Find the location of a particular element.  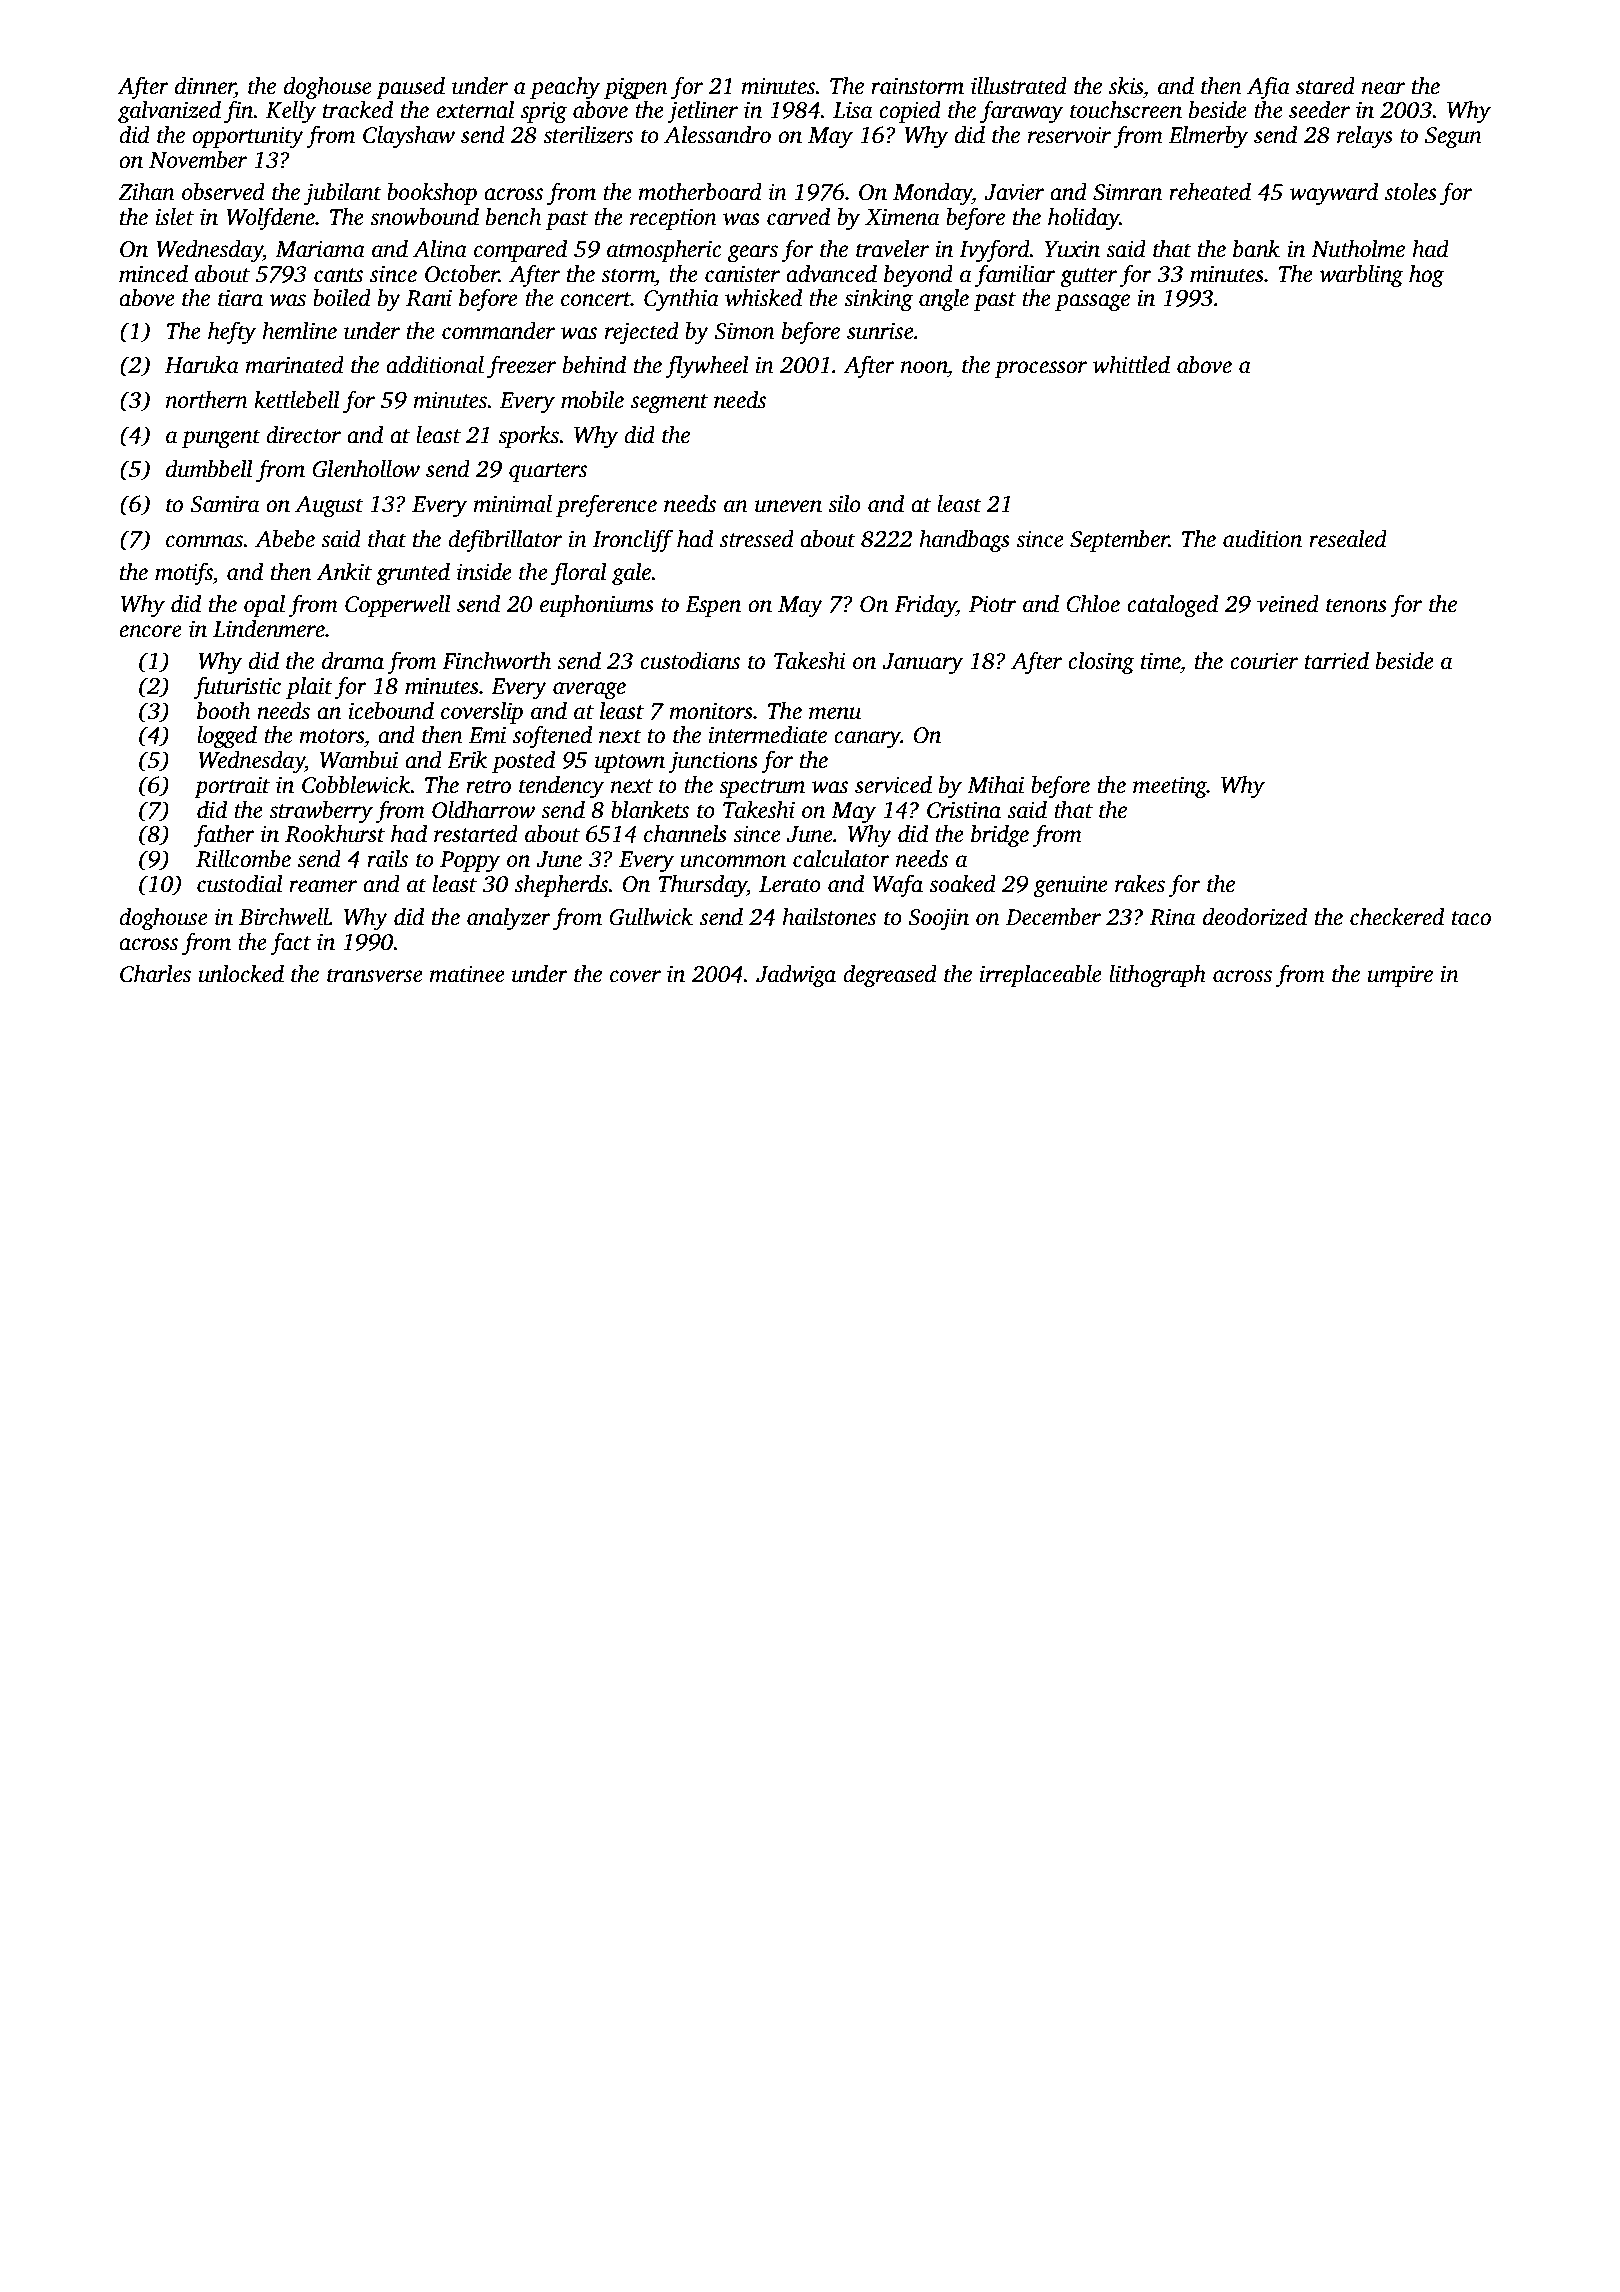

dinner is located at coordinates (205, 86).
